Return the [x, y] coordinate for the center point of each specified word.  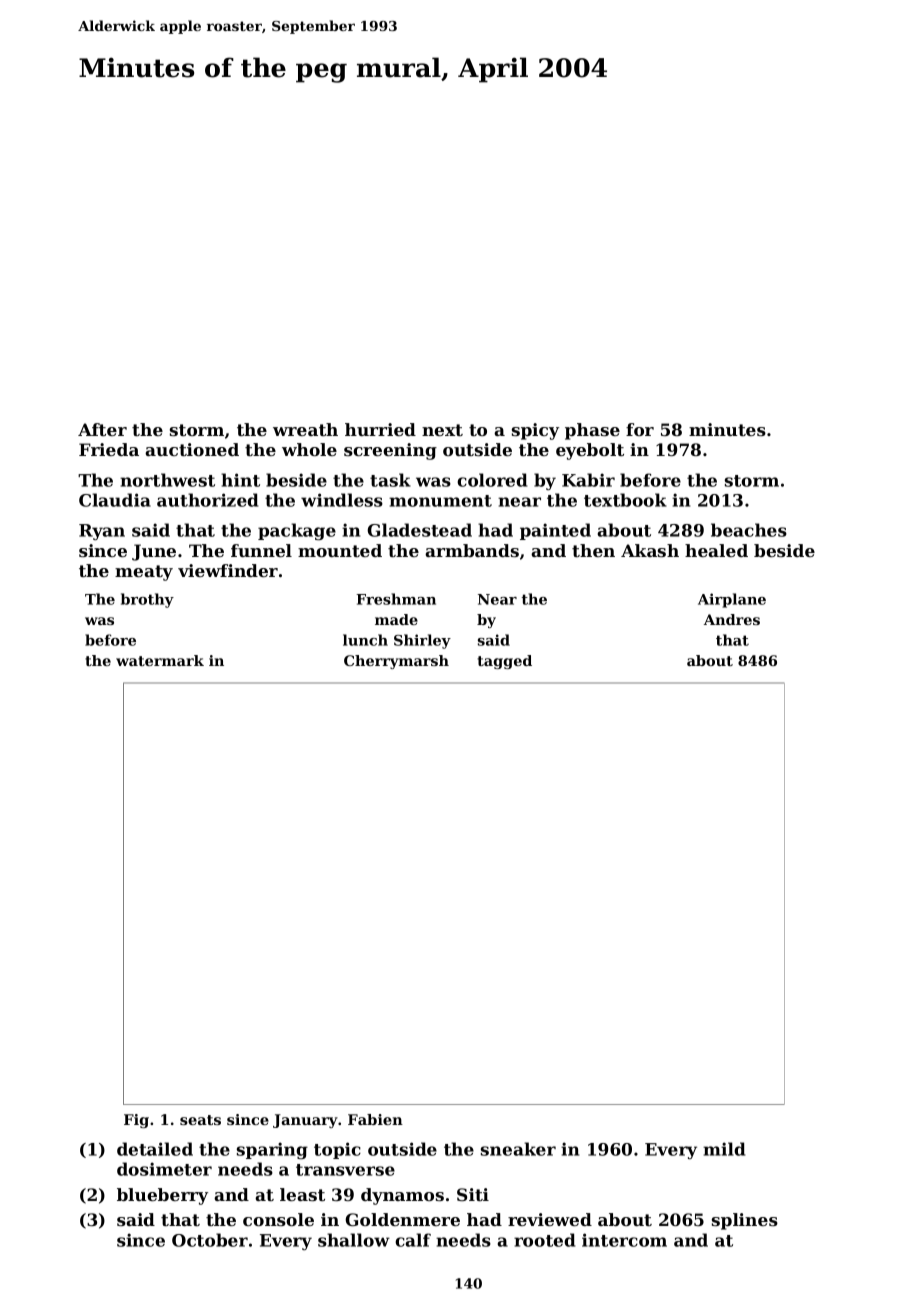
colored [492, 480]
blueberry [162, 1196]
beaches [749, 530]
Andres [732, 619]
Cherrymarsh [396, 662]
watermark [160, 660]
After [102, 429]
